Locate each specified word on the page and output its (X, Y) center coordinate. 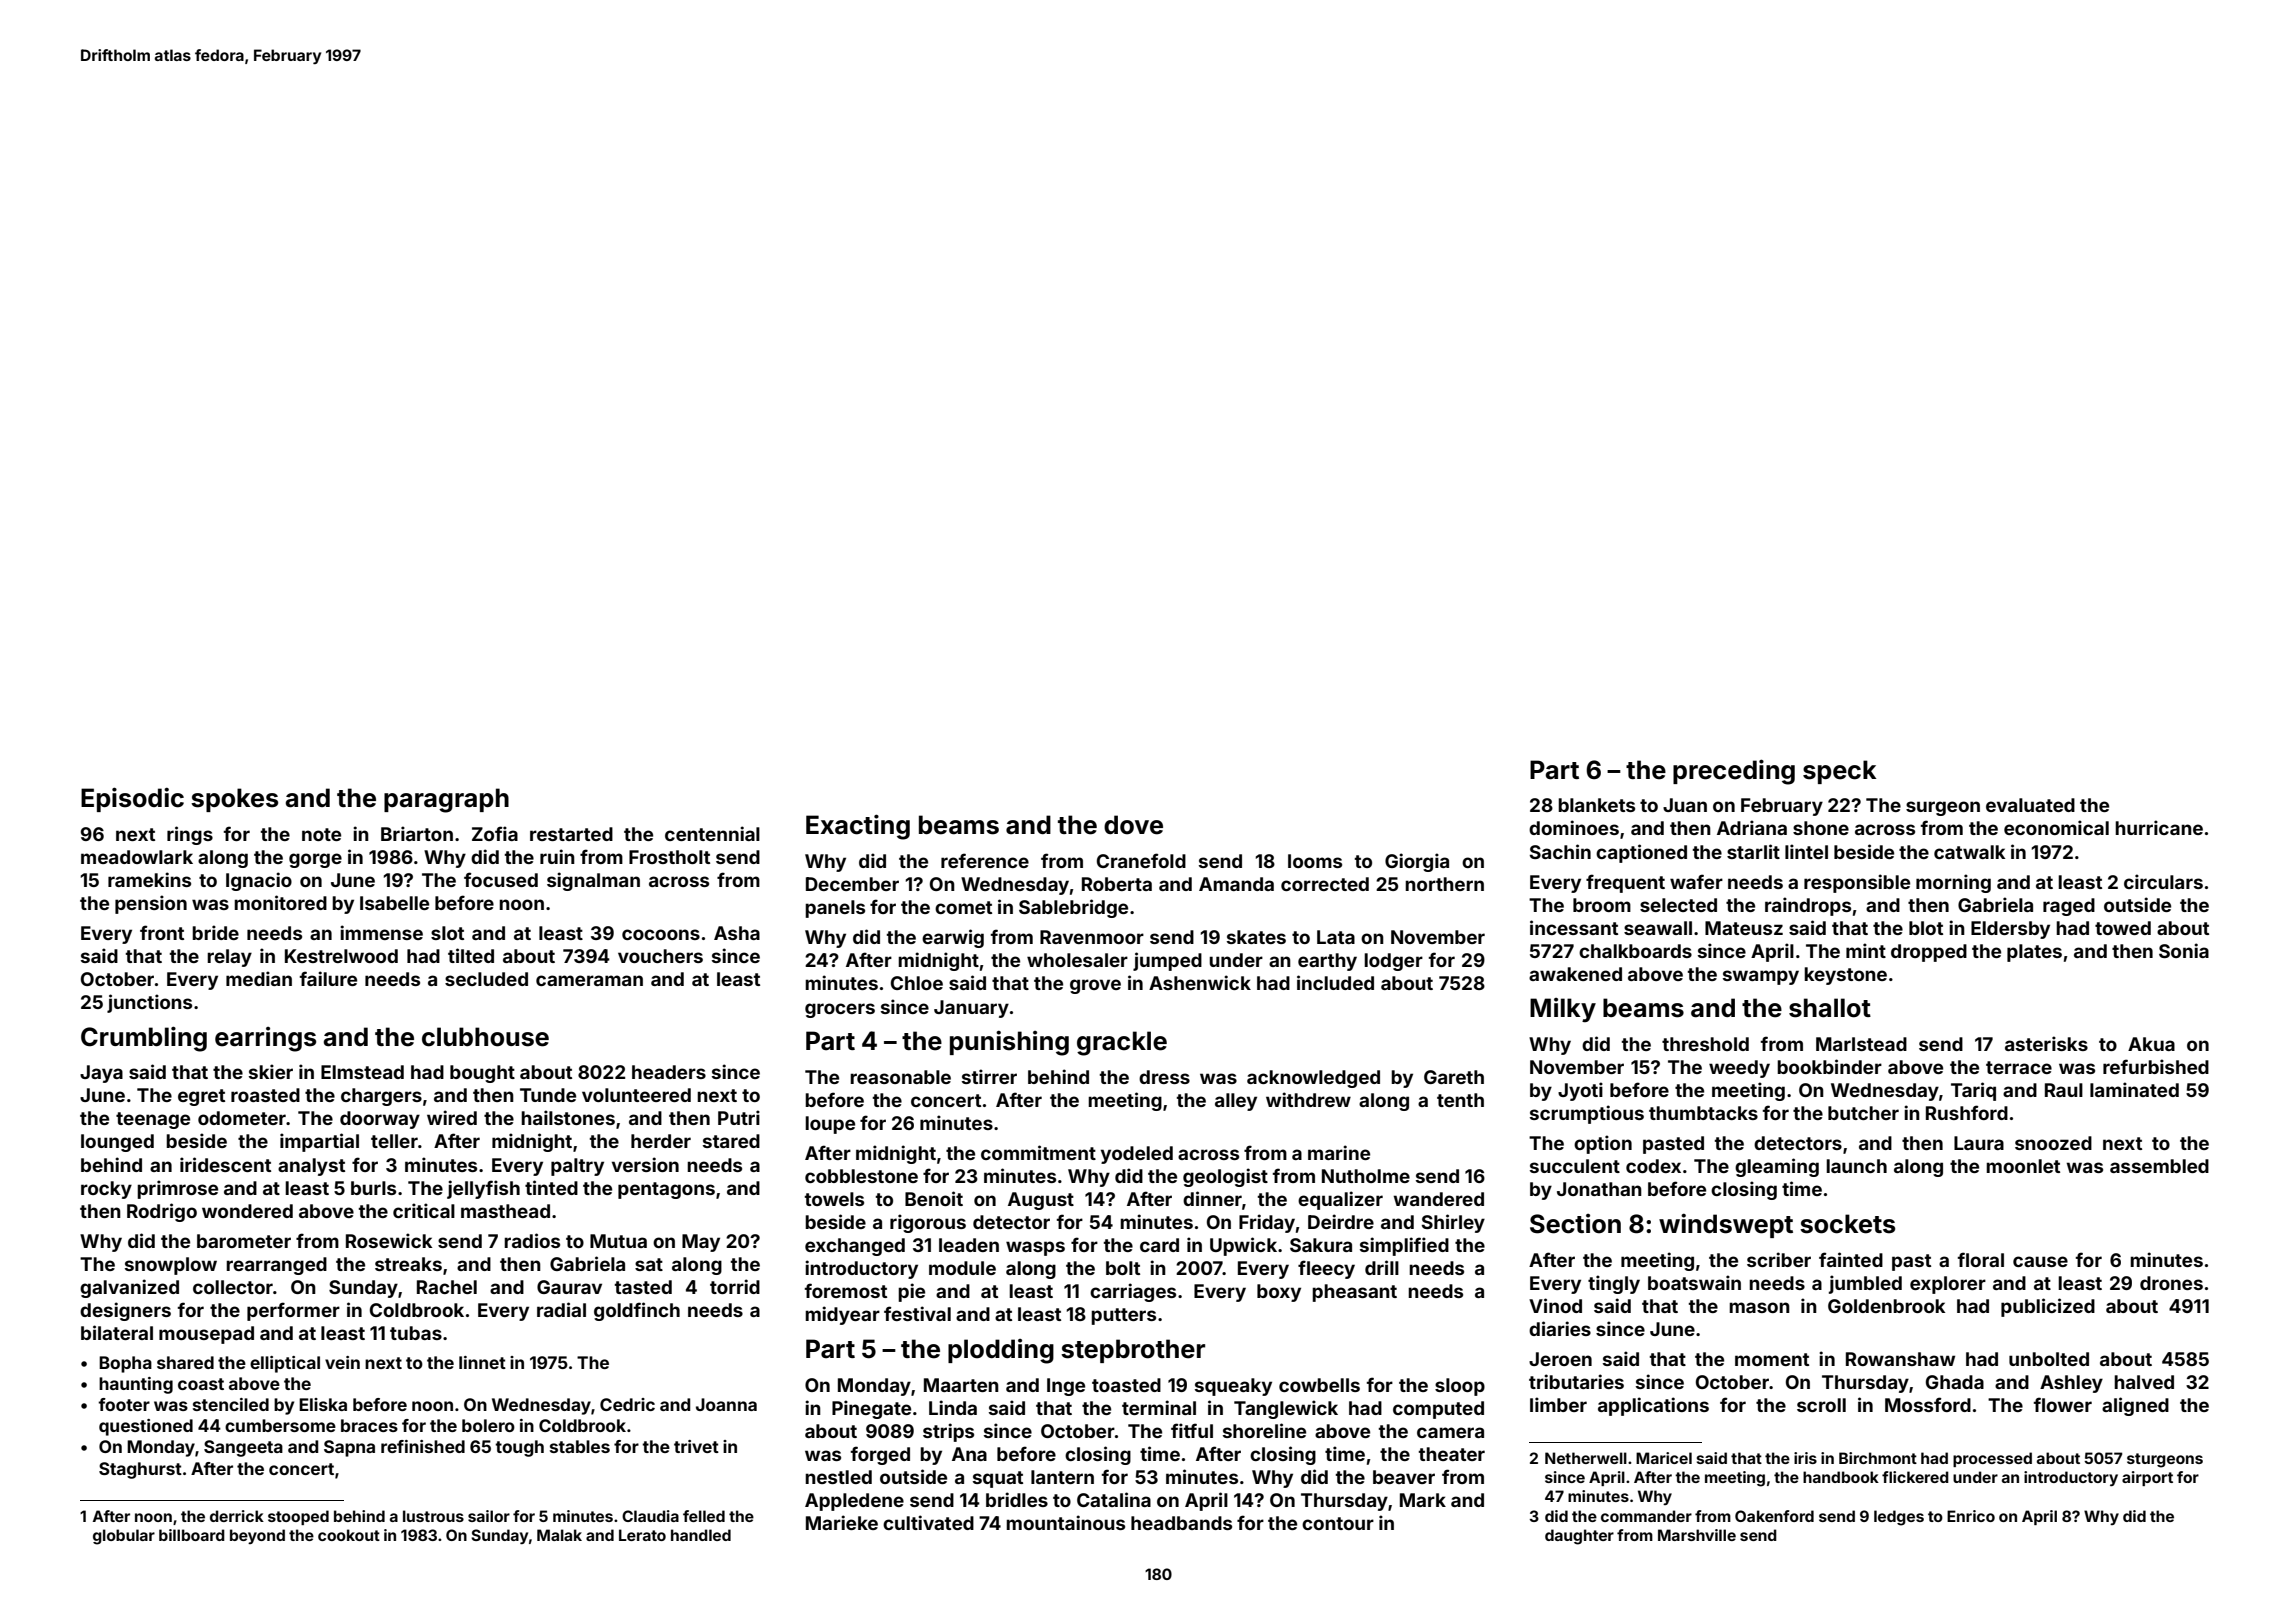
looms (1315, 861)
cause (2040, 1261)
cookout (349, 1535)
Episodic (132, 799)
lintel (1806, 851)
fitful (1192, 1430)
